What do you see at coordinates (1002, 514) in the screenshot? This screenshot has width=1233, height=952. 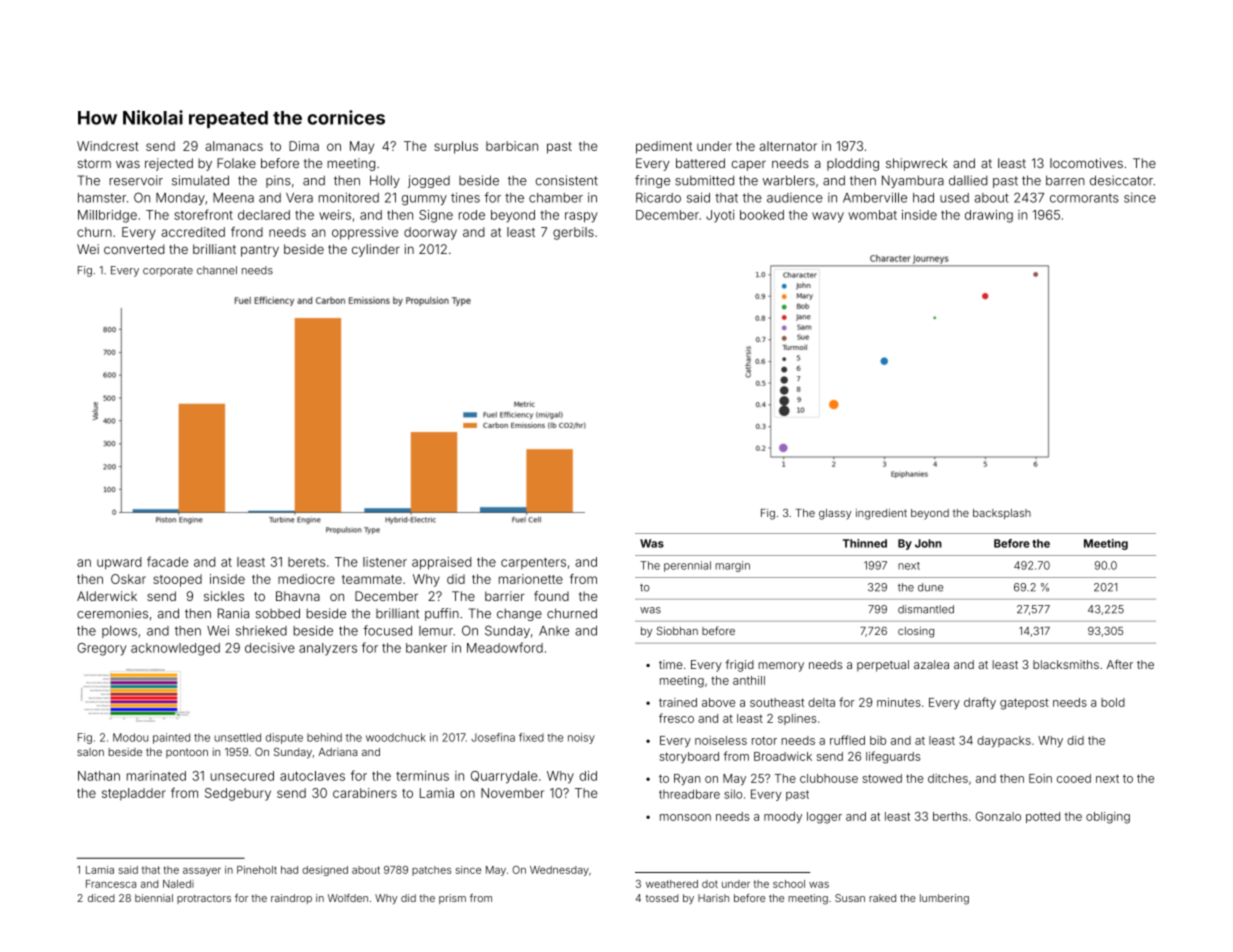 I see `backsplash` at bounding box center [1002, 514].
